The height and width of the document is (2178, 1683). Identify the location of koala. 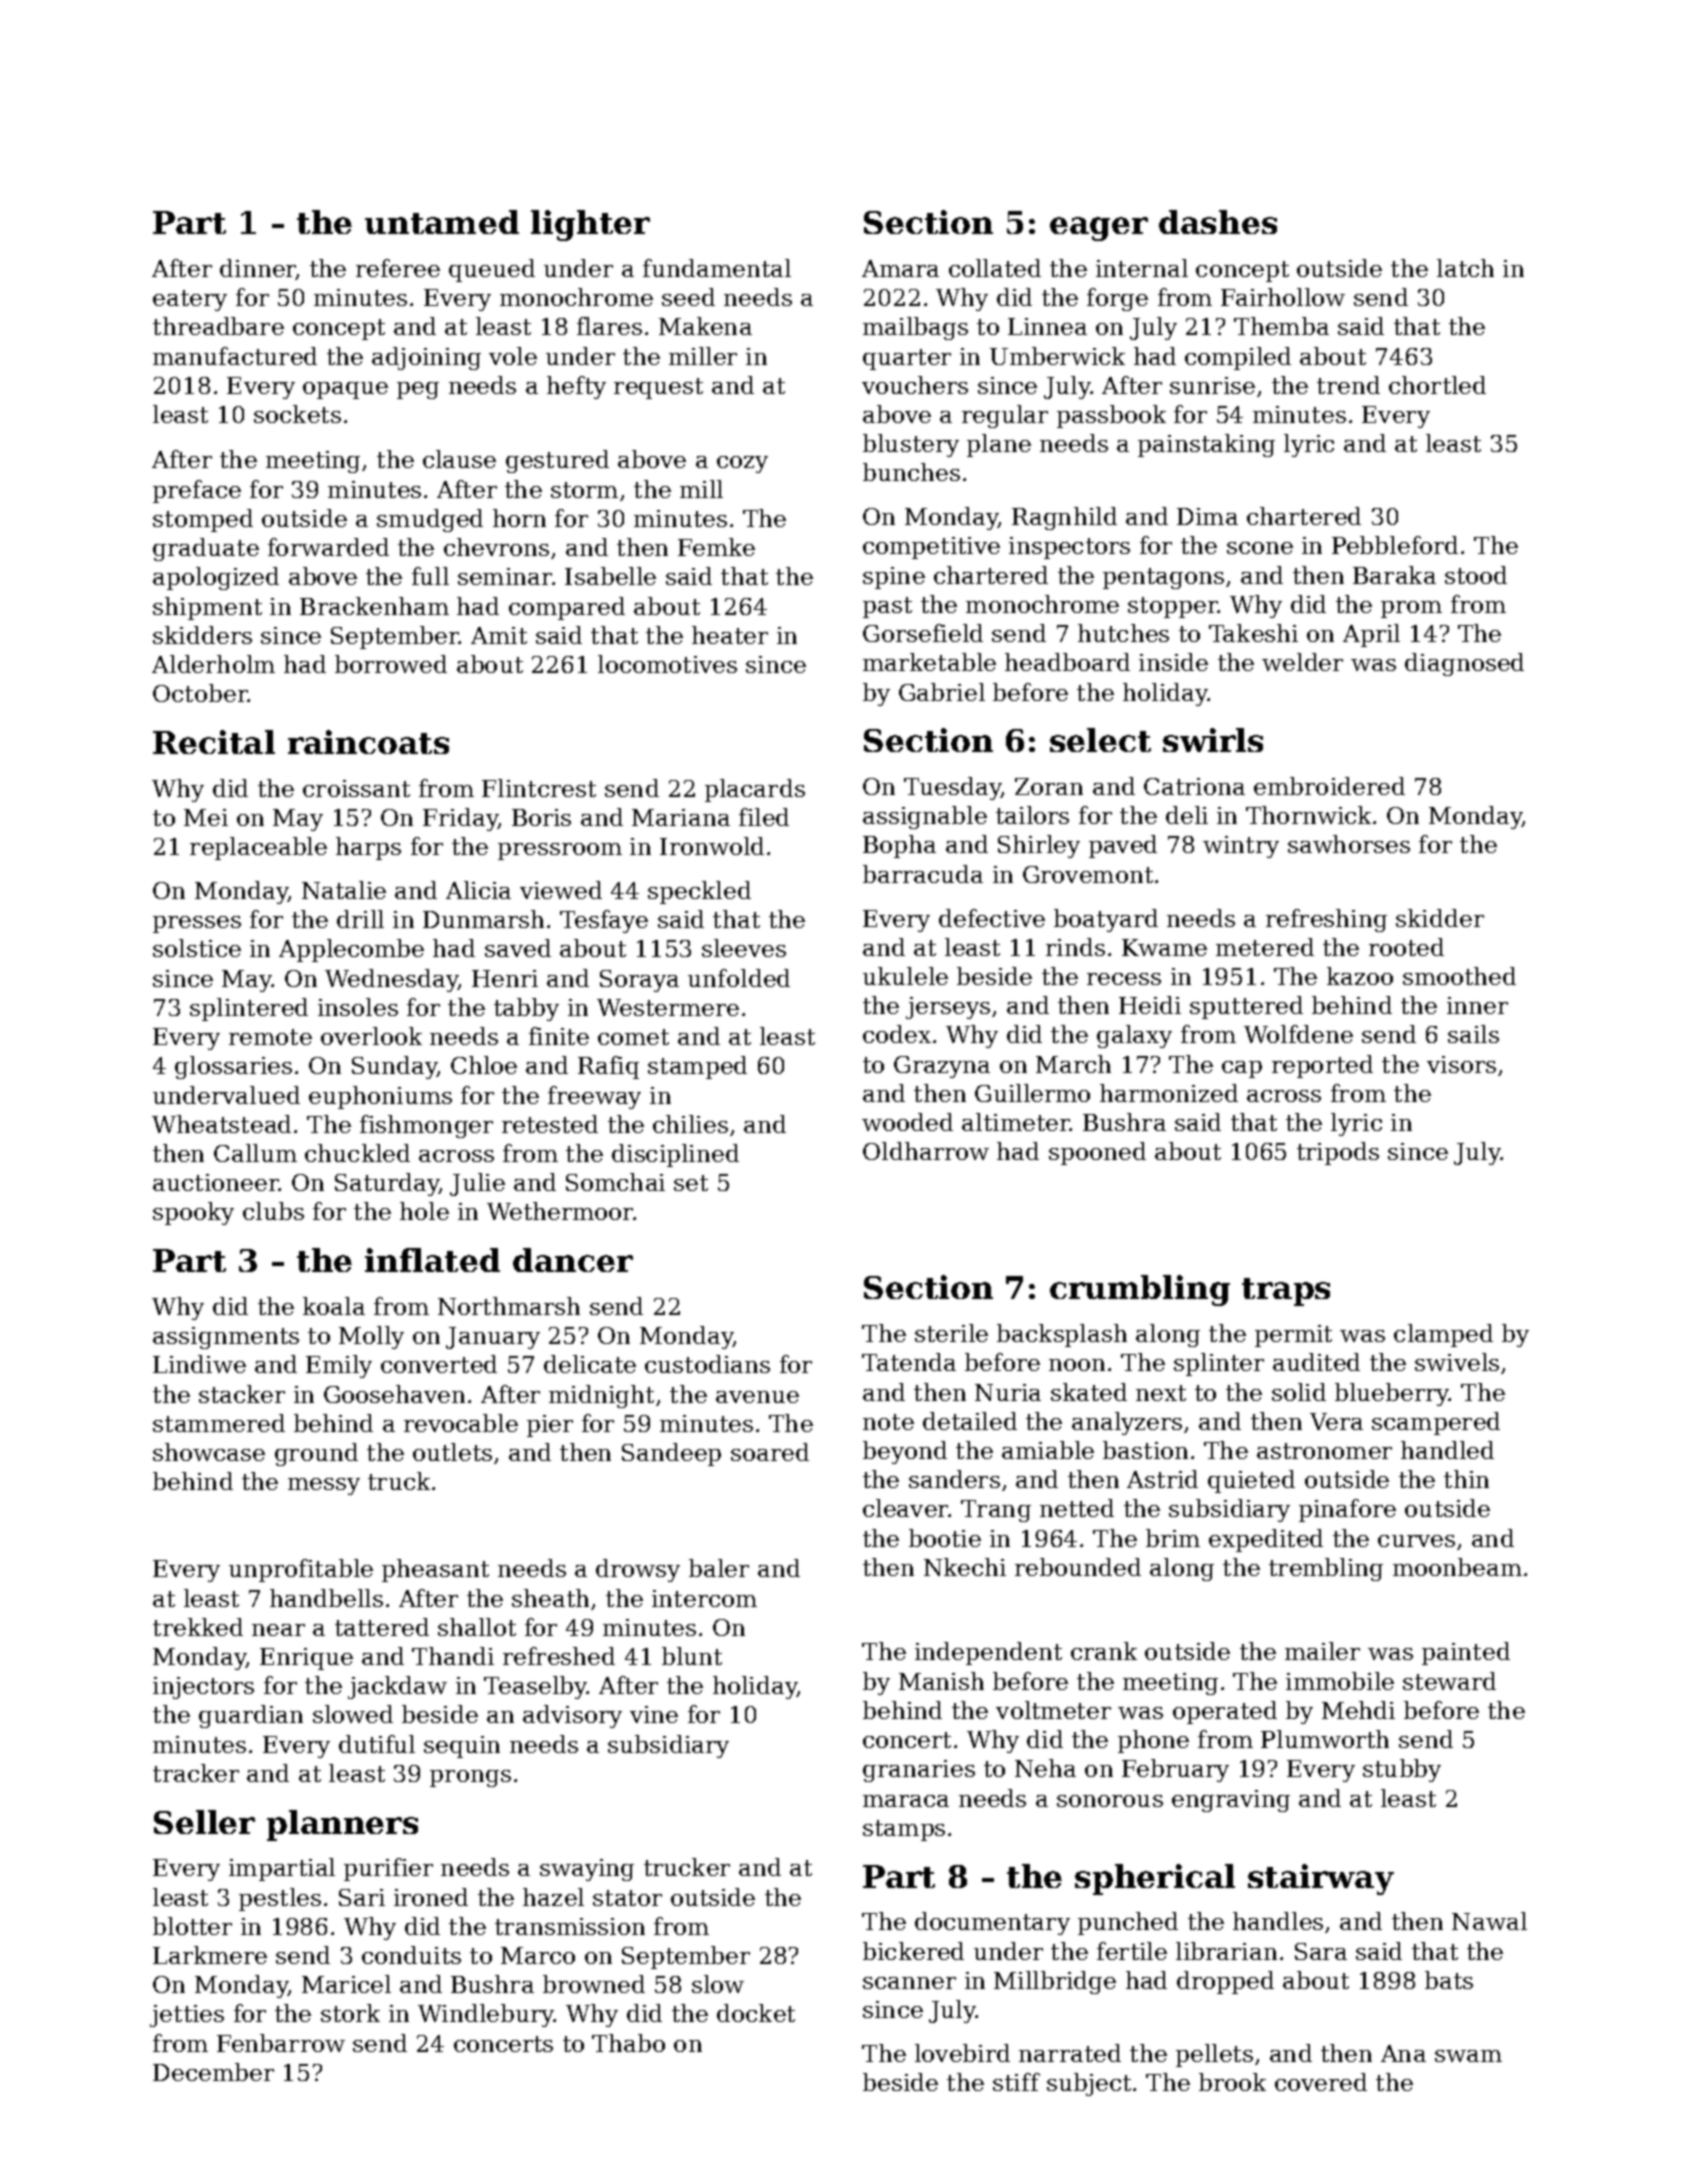
(334, 1306).
